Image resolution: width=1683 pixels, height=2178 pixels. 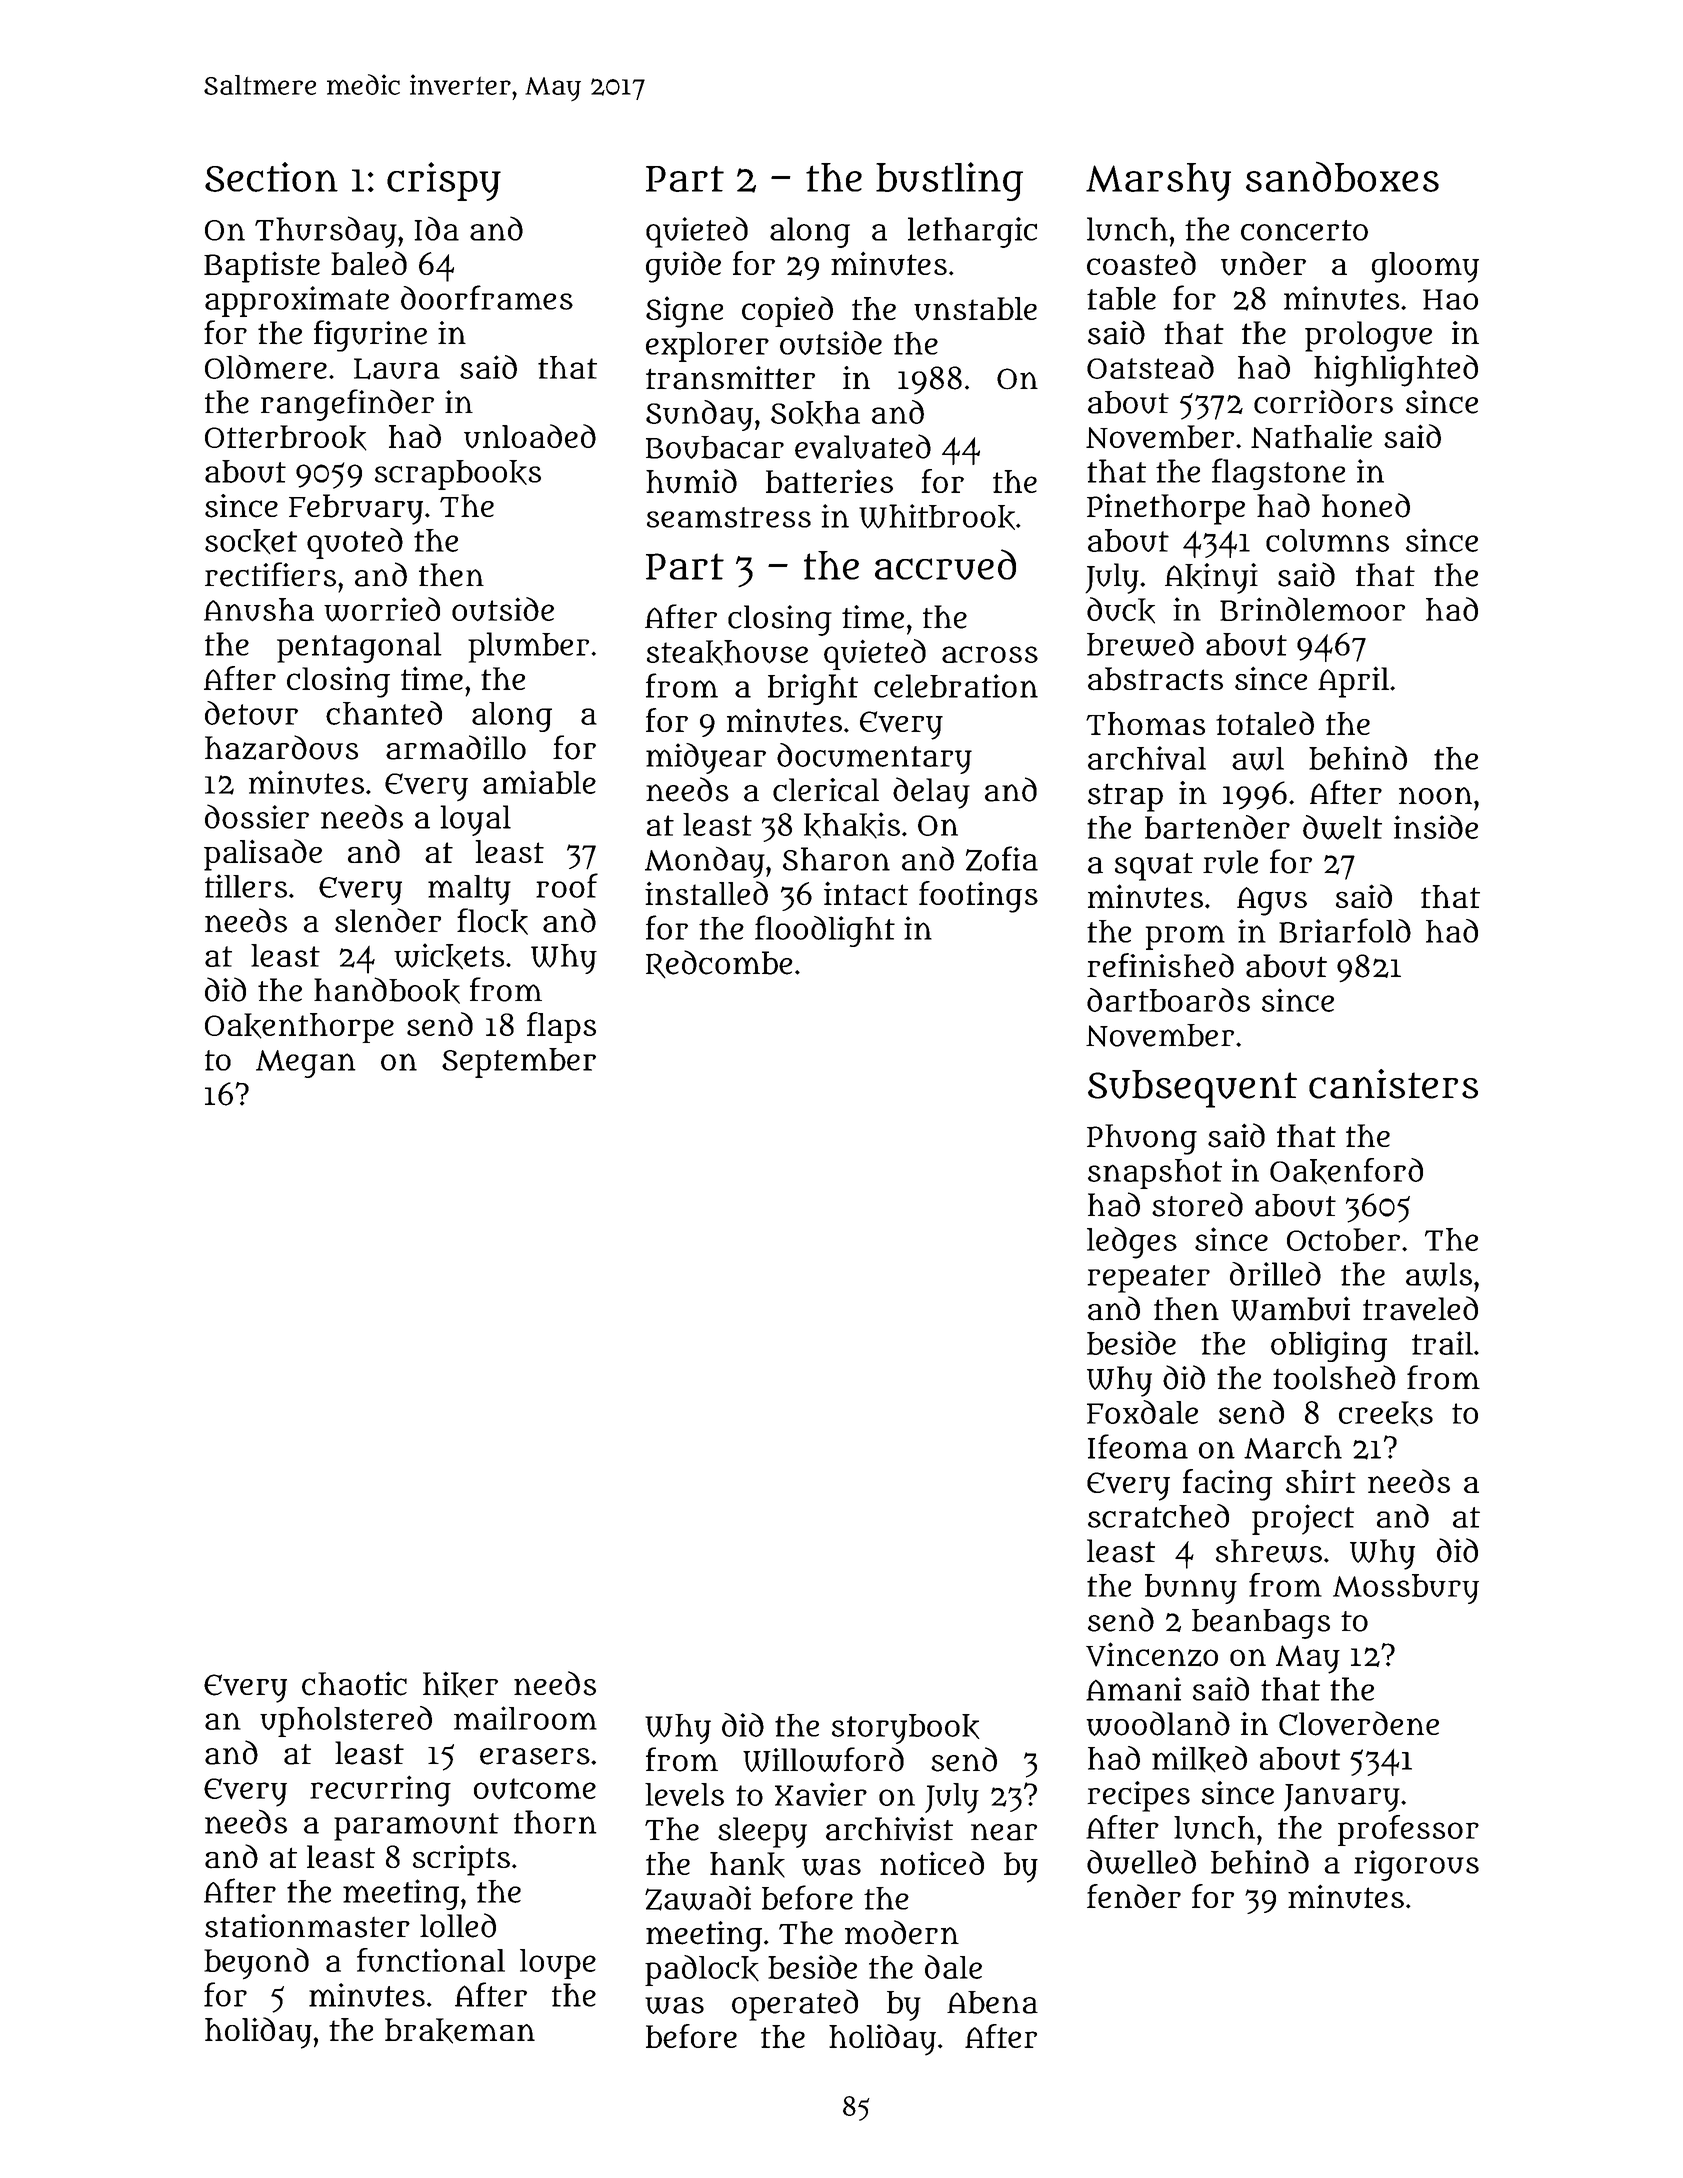 What do you see at coordinates (949, 181) in the page?
I see `bustling` at bounding box center [949, 181].
